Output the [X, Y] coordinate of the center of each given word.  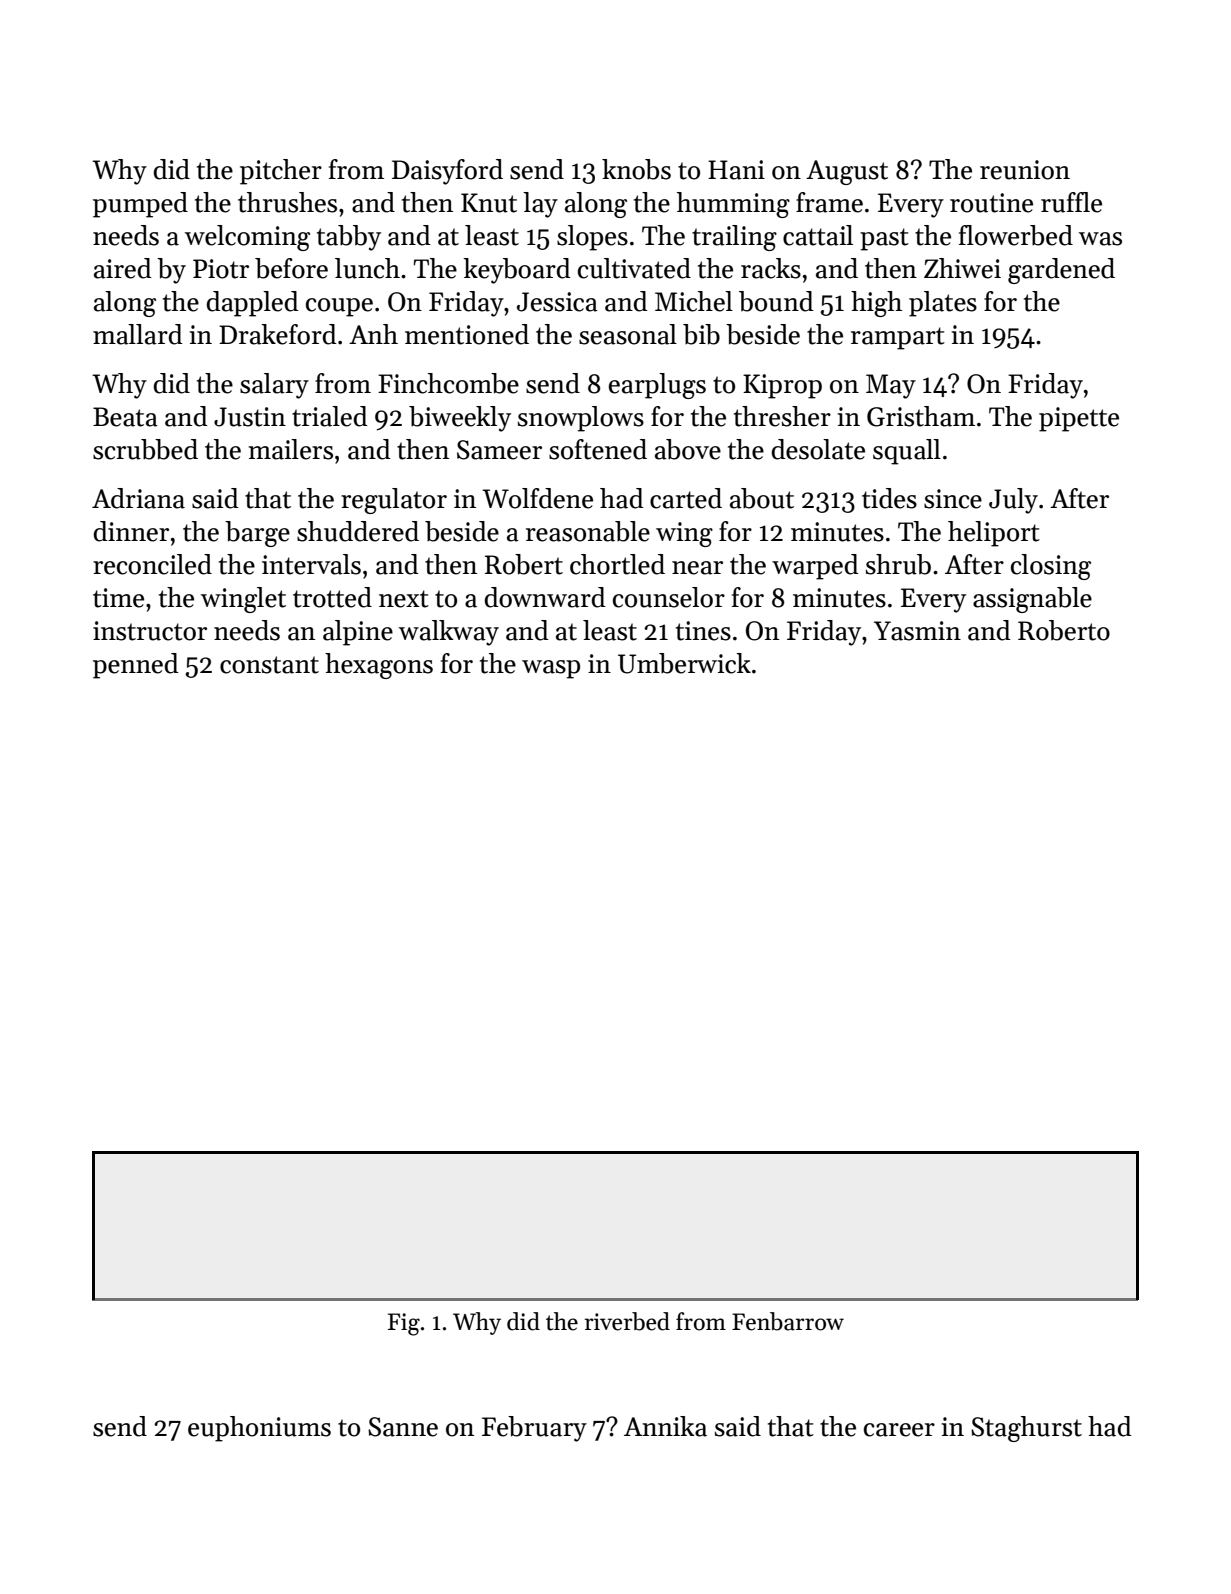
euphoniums [259, 1429]
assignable [1032, 600]
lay [540, 205]
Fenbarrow [788, 1321]
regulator [394, 501]
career [899, 1430]
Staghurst [1026, 1429]
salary [274, 386]
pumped [140, 205]
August [847, 172]
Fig [404, 1324]
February [534, 1429]
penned [136, 666]
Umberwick [684, 663]
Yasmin [917, 631]
